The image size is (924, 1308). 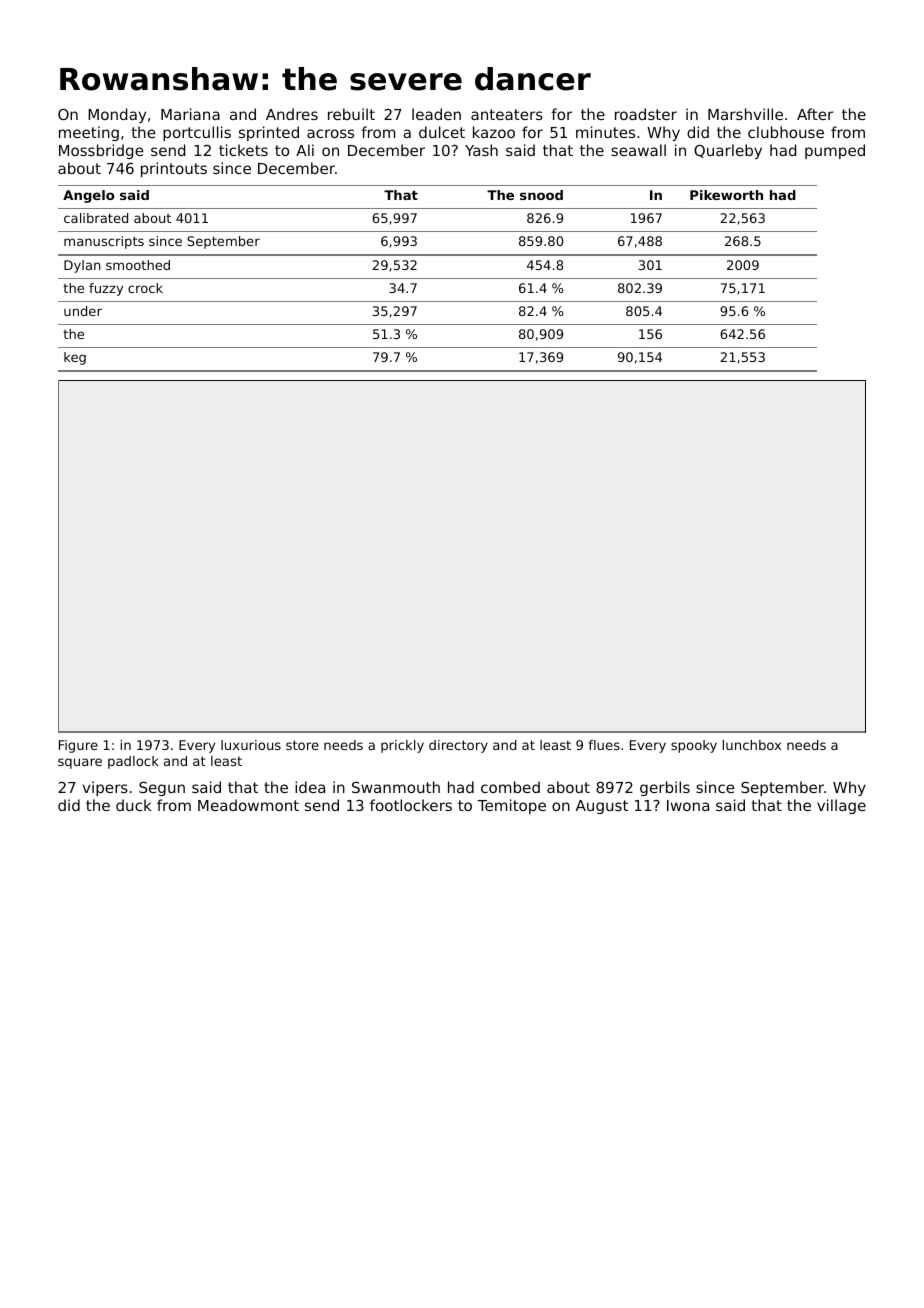 What do you see at coordinates (604, 745) in the document?
I see `flues` at bounding box center [604, 745].
